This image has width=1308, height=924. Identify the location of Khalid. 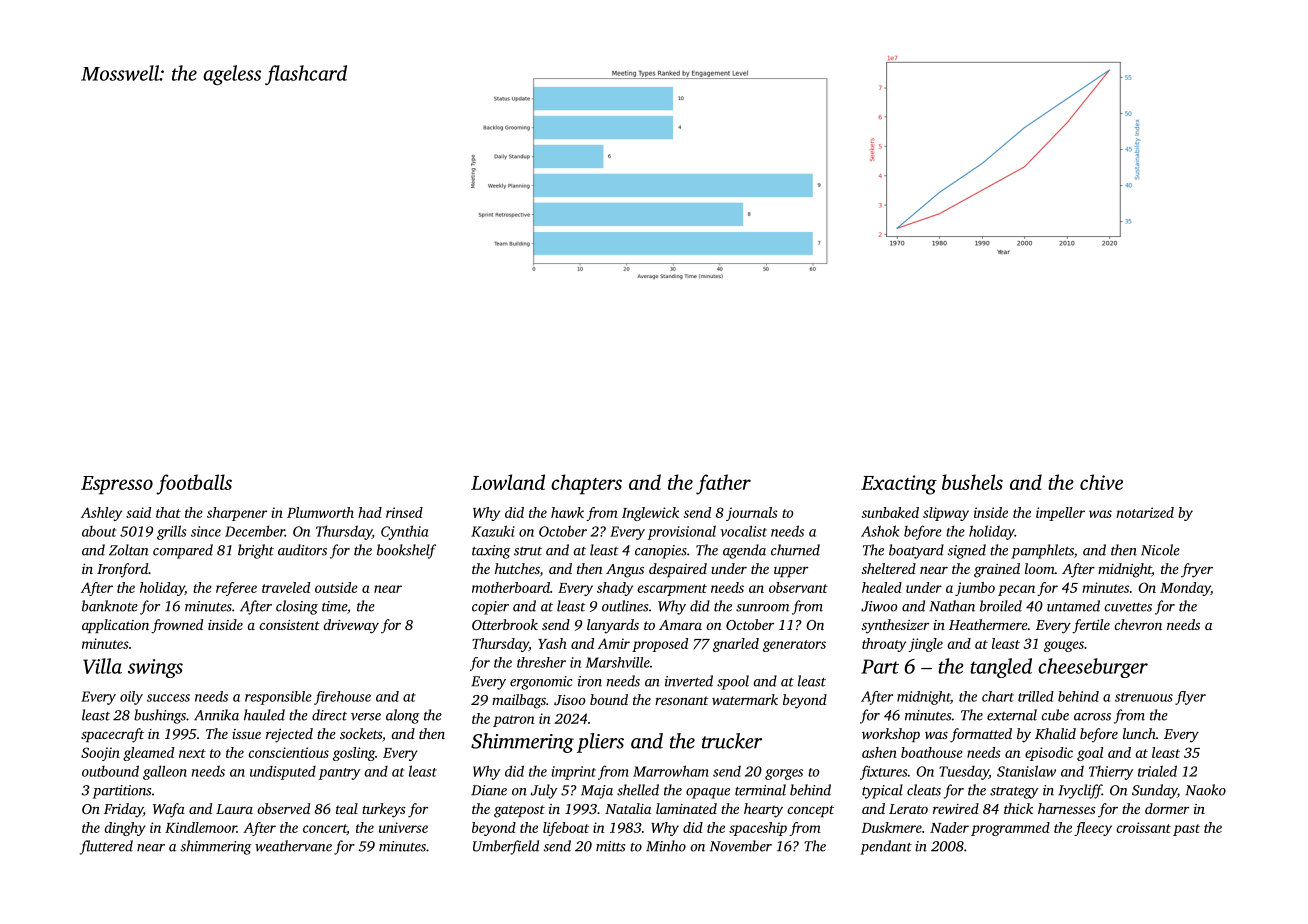
(1055, 733).
